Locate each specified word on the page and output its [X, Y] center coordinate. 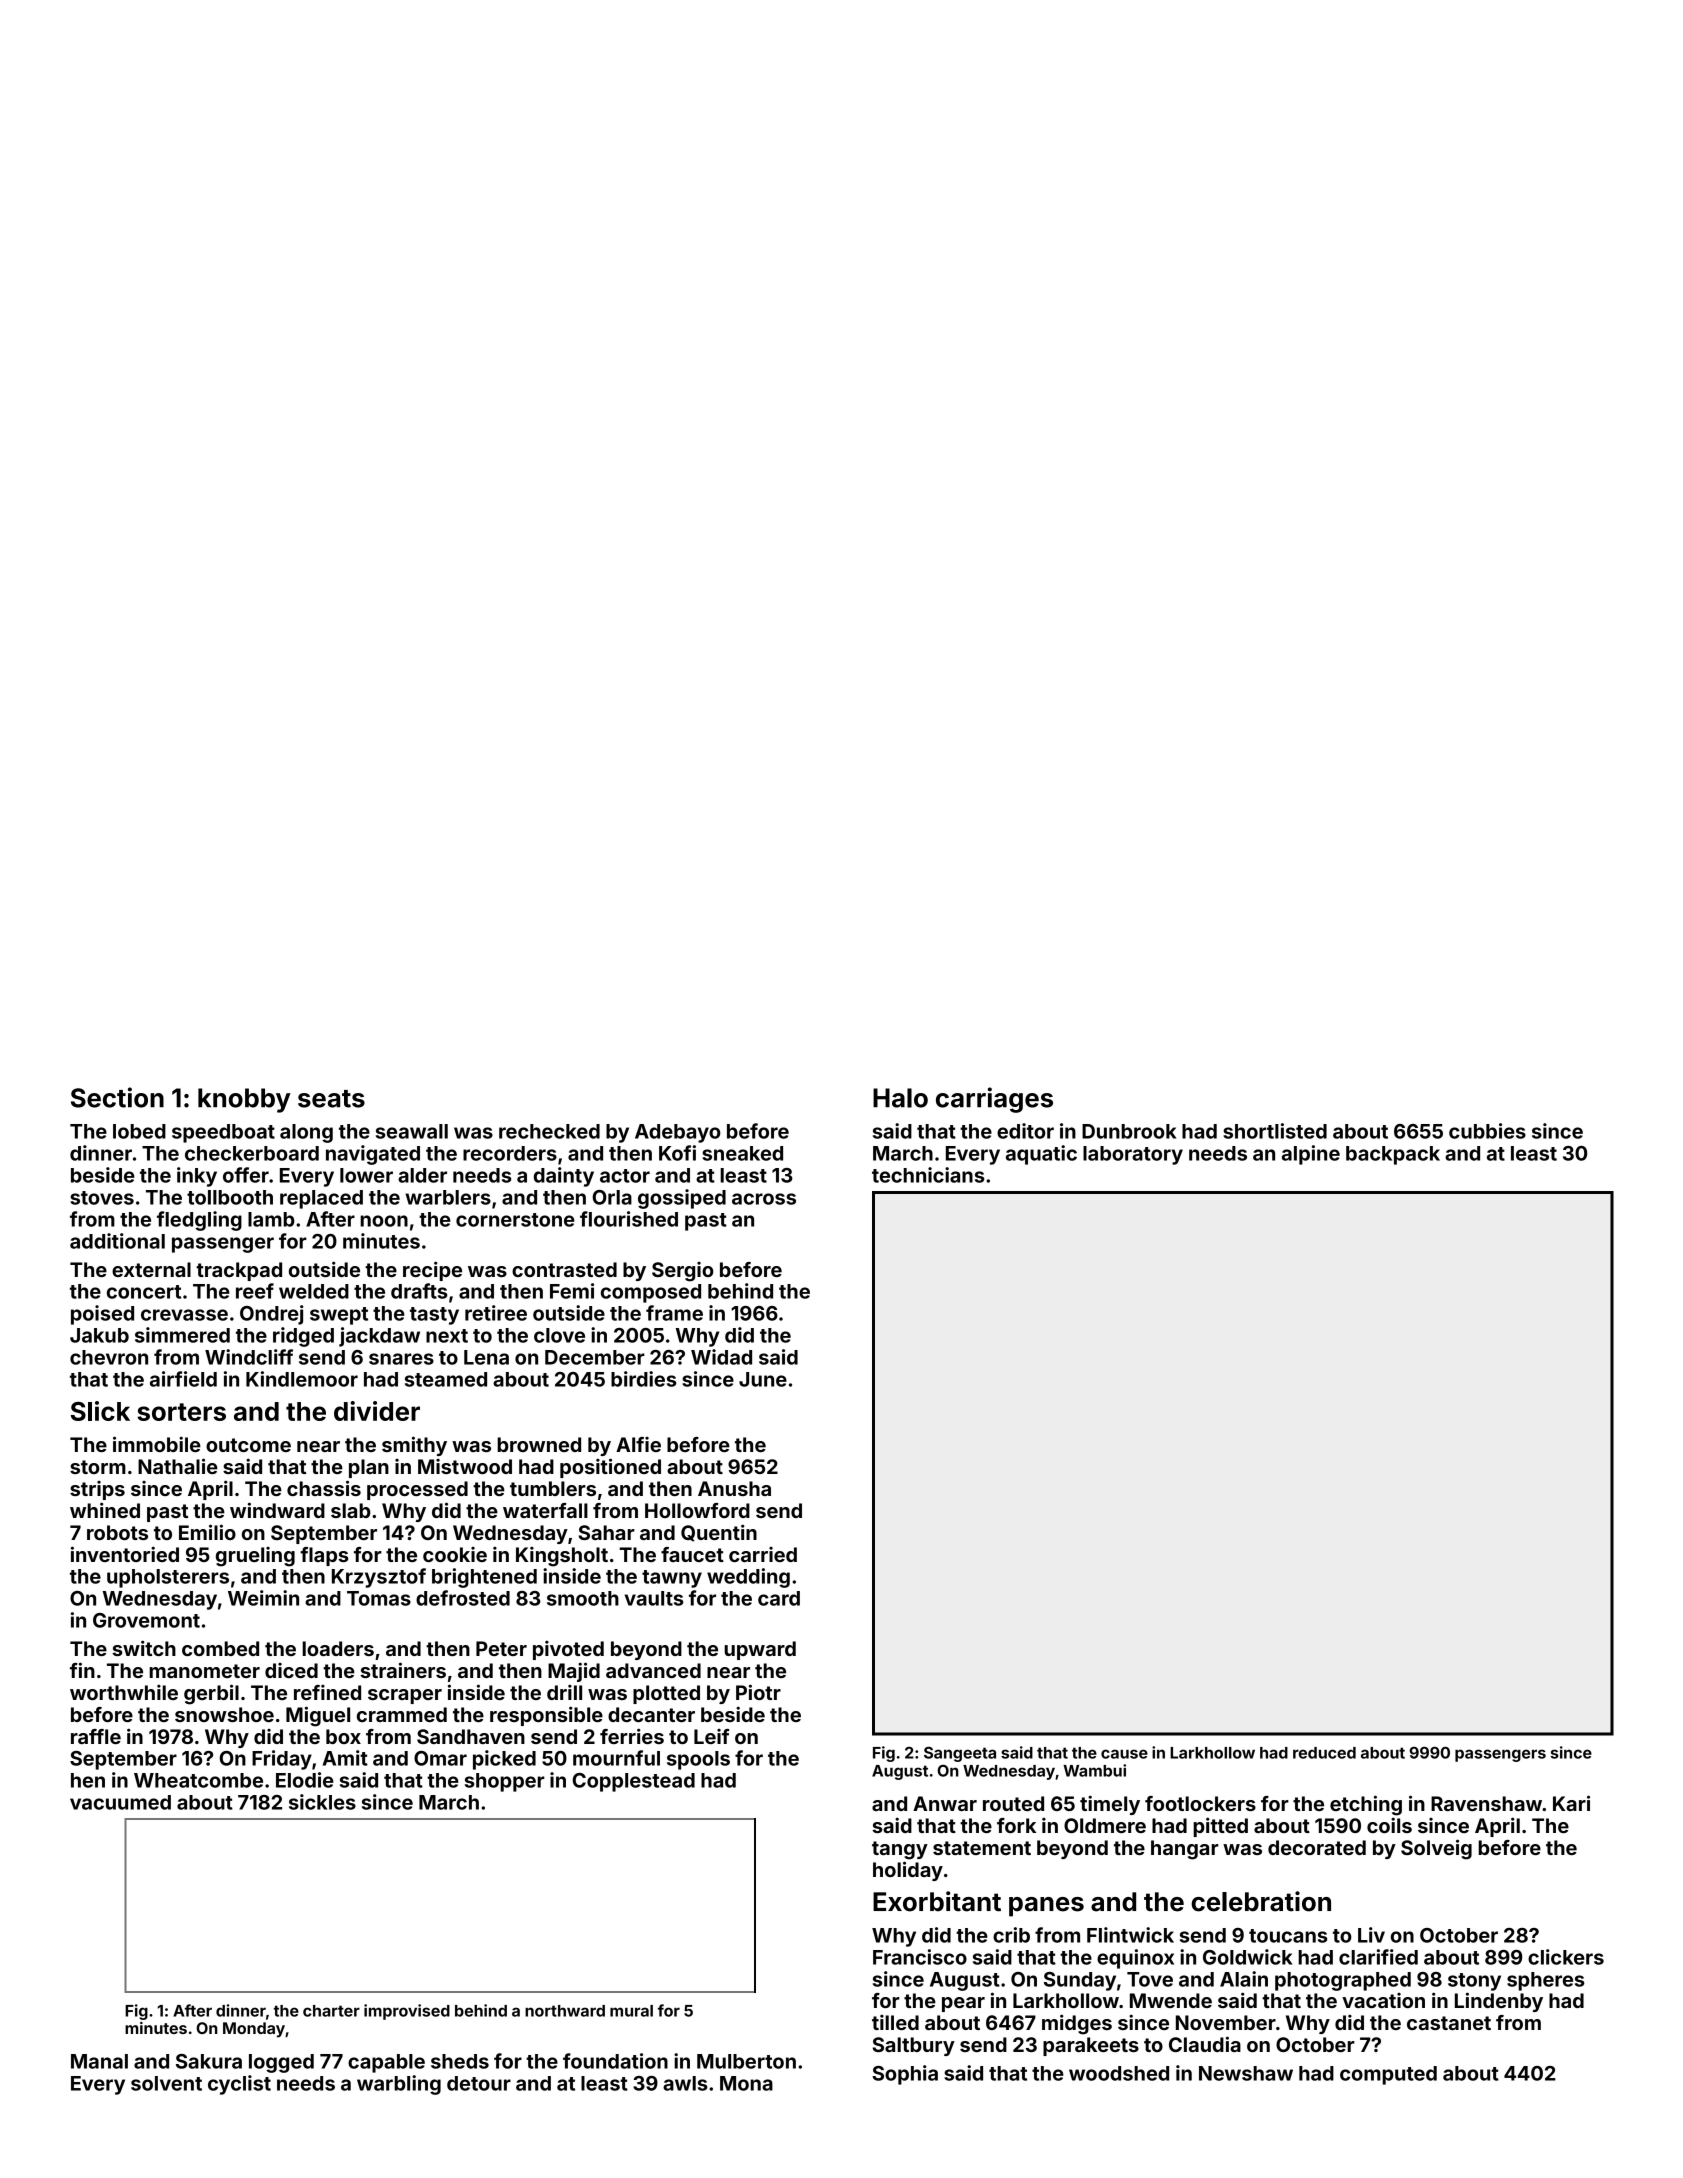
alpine [1311, 1155]
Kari [1571, 1803]
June [763, 1379]
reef [255, 1291]
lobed [139, 1131]
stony [1474, 1982]
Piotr [758, 1692]
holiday [908, 1871]
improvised [407, 2012]
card [779, 1598]
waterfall [545, 1510]
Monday [254, 2030]
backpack [1393, 1155]
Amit [345, 1758]
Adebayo [678, 1133]
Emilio [207, 1532]
